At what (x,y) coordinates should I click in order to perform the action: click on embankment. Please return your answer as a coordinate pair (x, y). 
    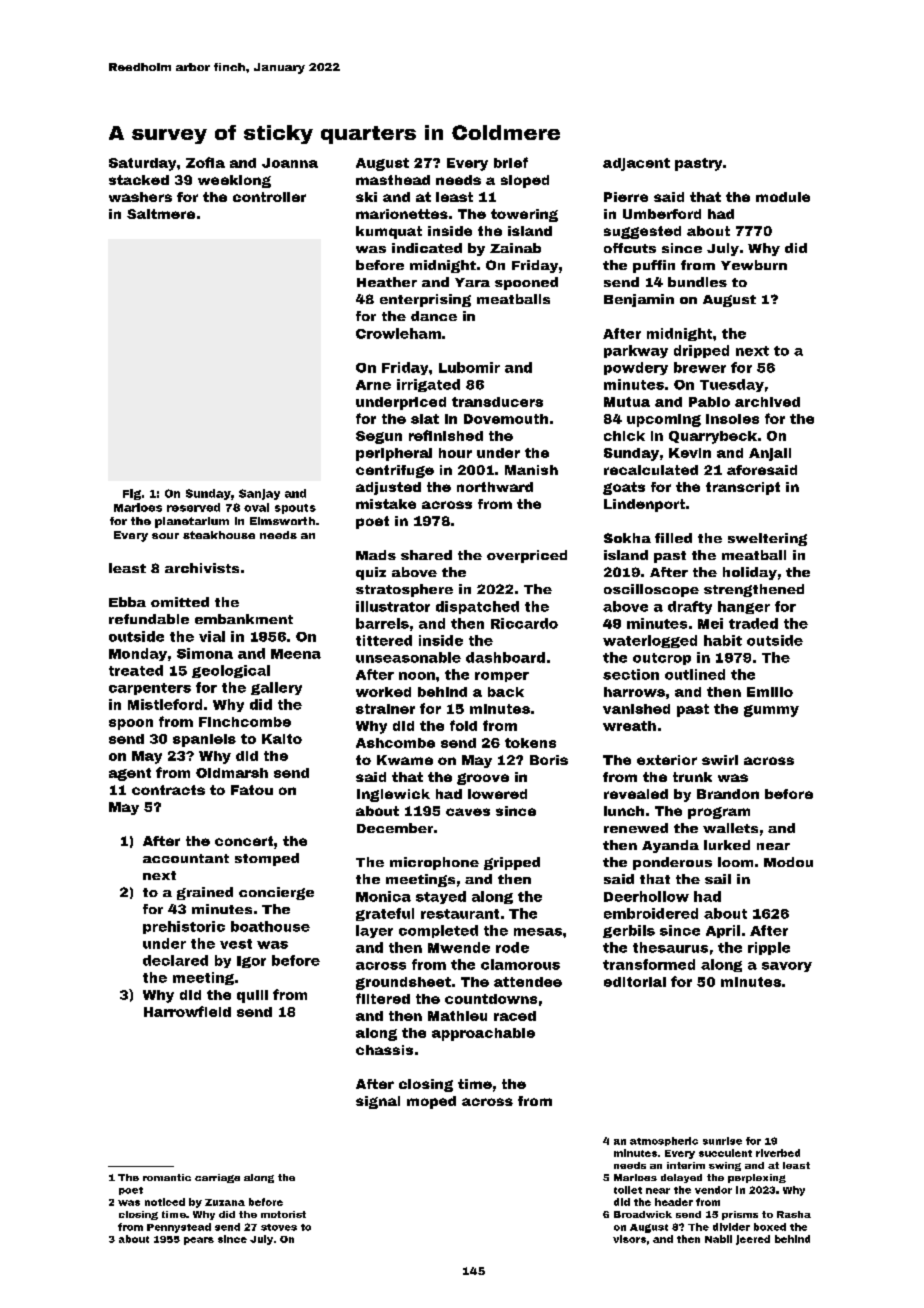
    Looking at the image, I should click on (244, 619).
